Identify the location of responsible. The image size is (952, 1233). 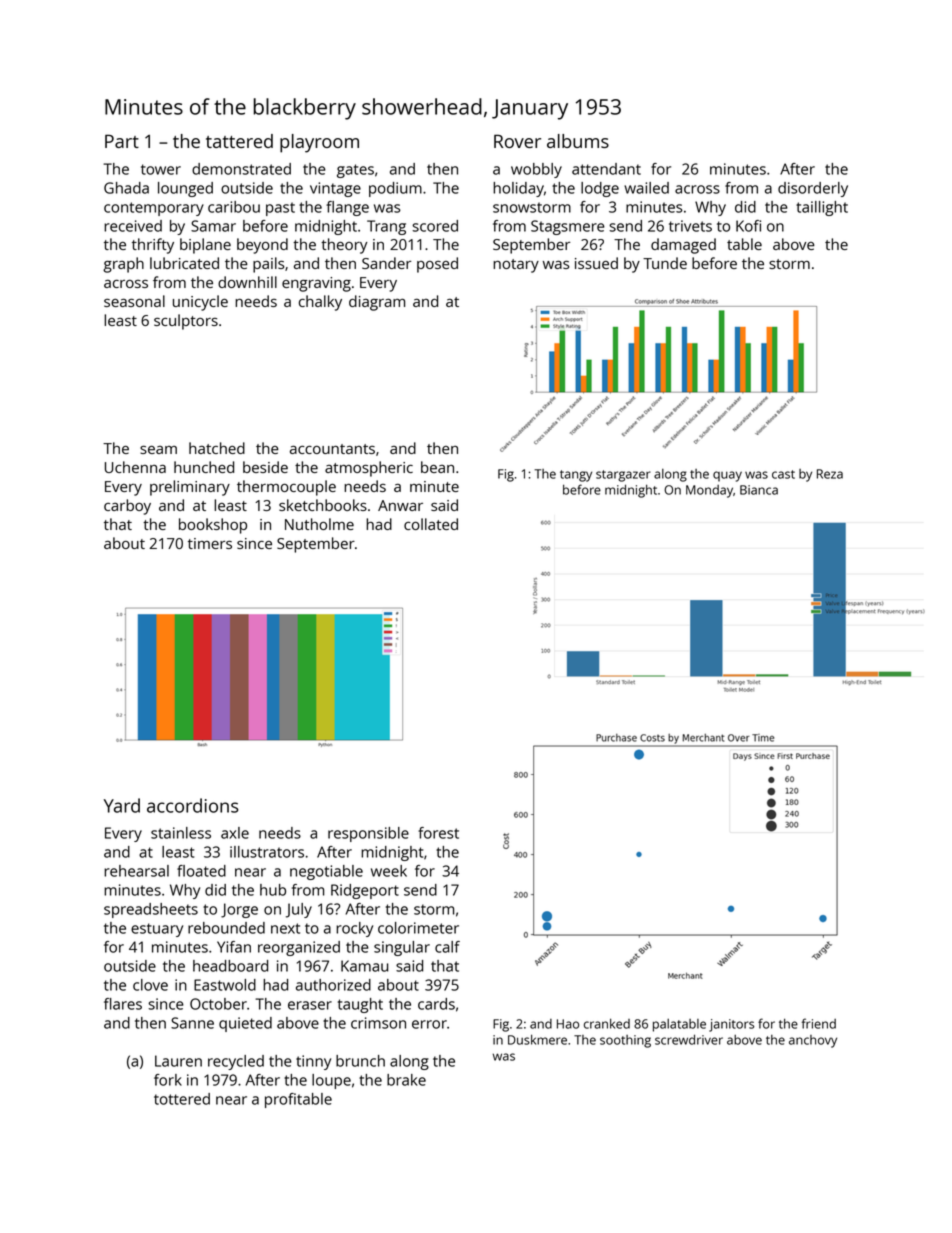
(368, 834).
